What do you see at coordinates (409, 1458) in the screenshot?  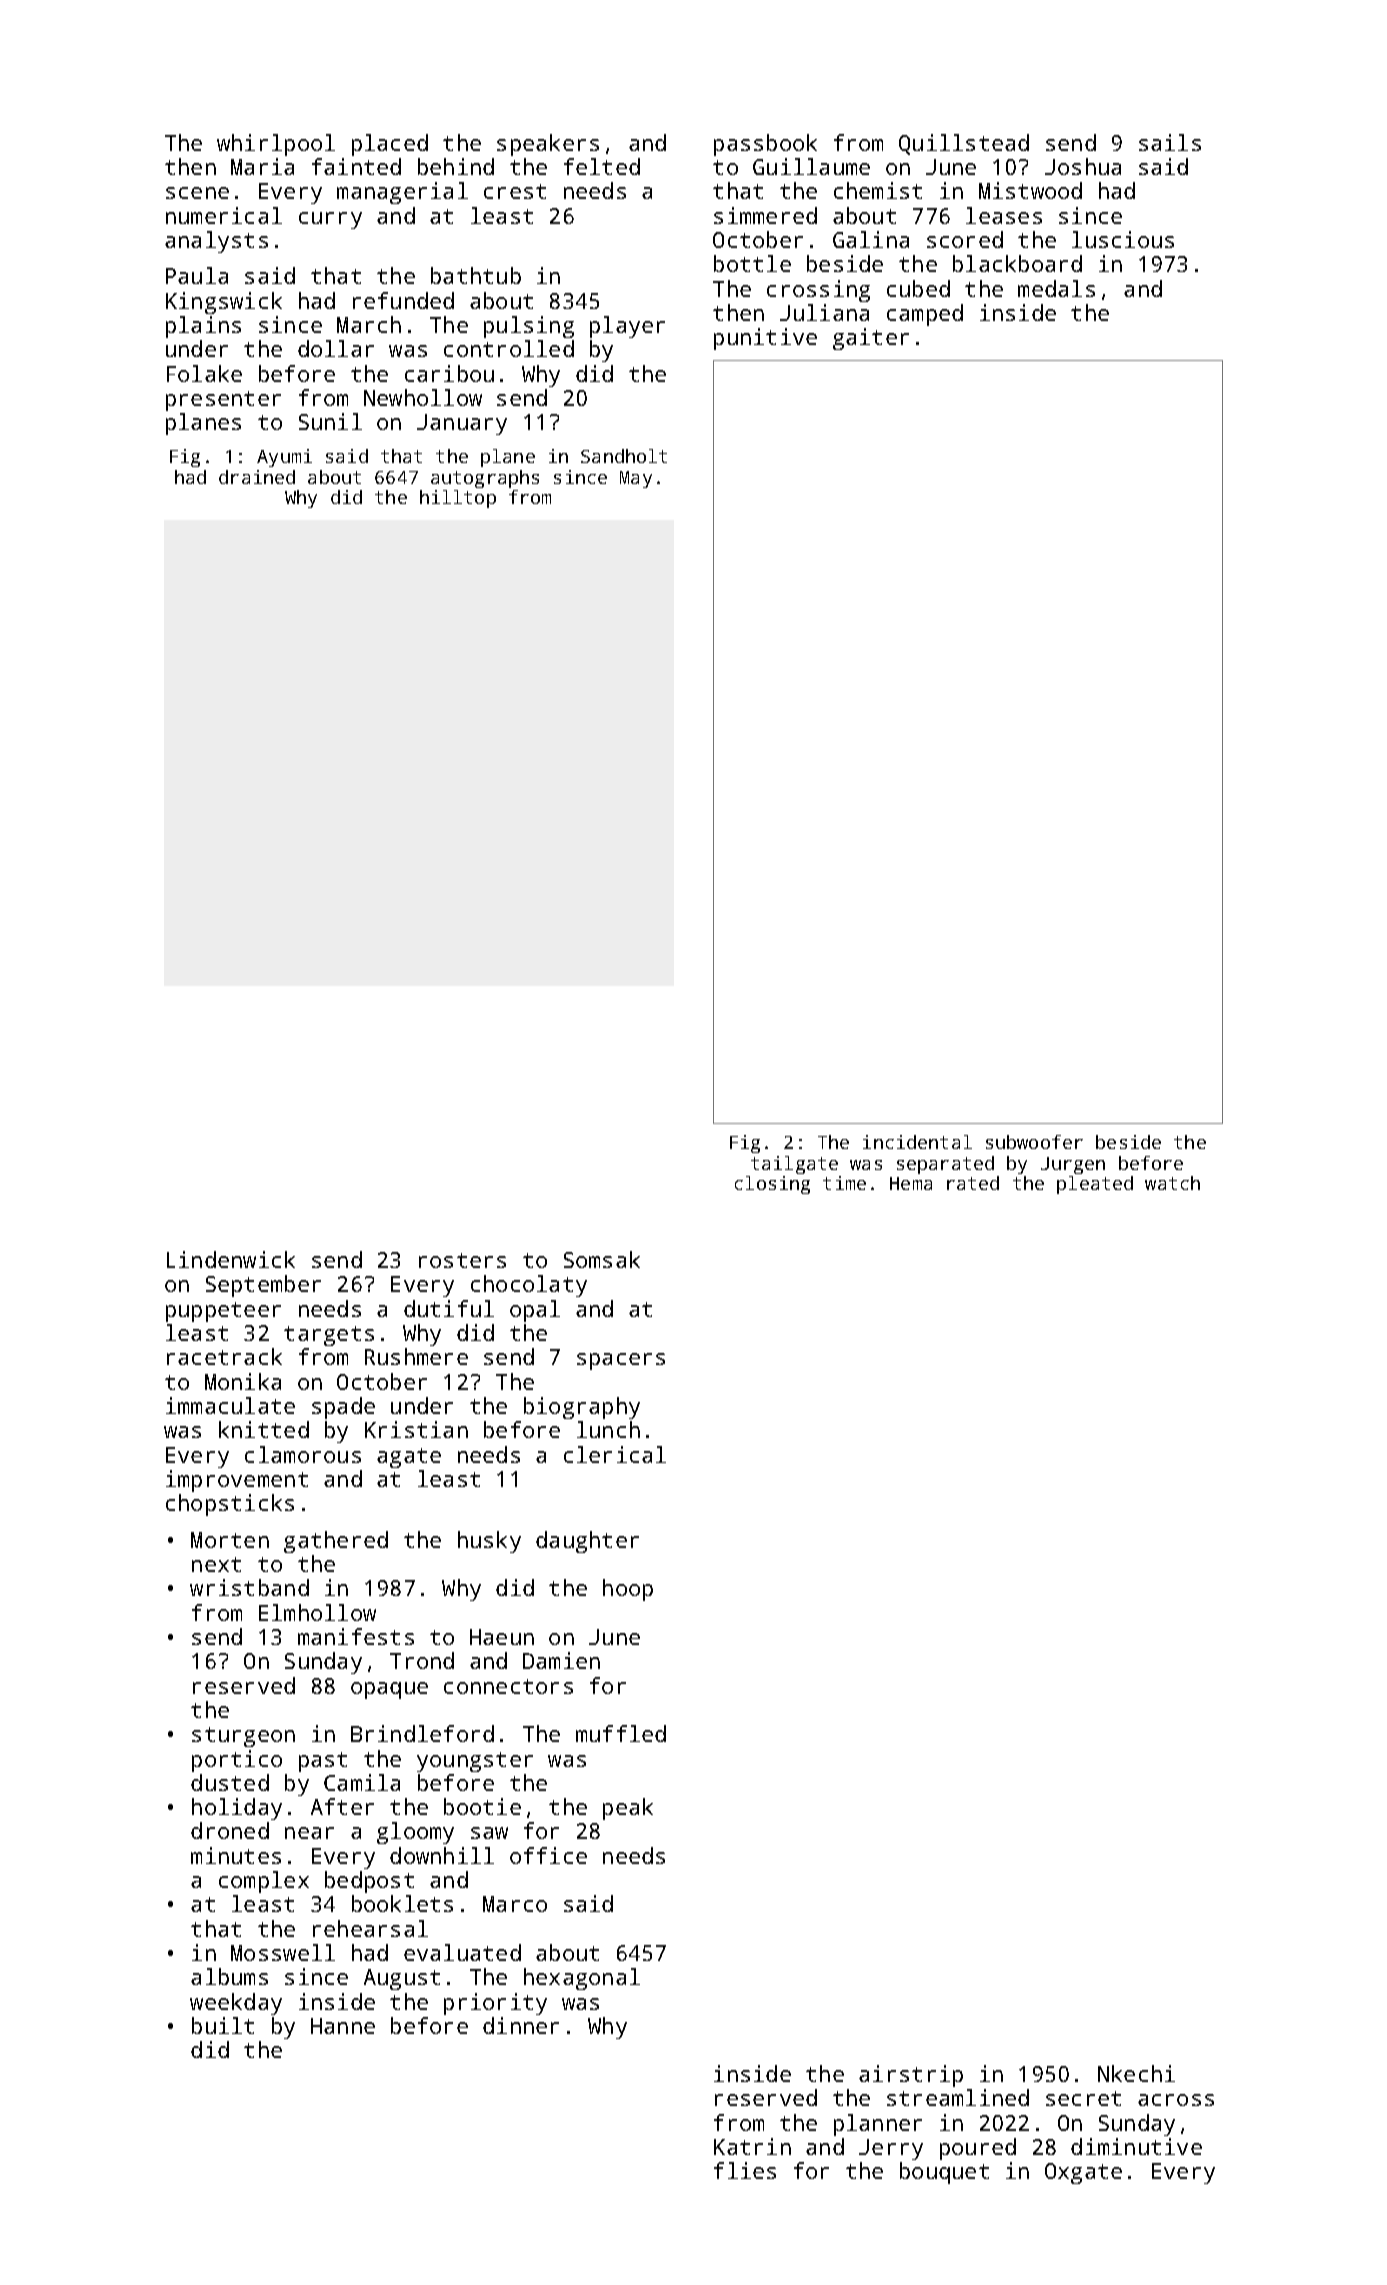 I see `agate` at bounding box center [409, 1458].
